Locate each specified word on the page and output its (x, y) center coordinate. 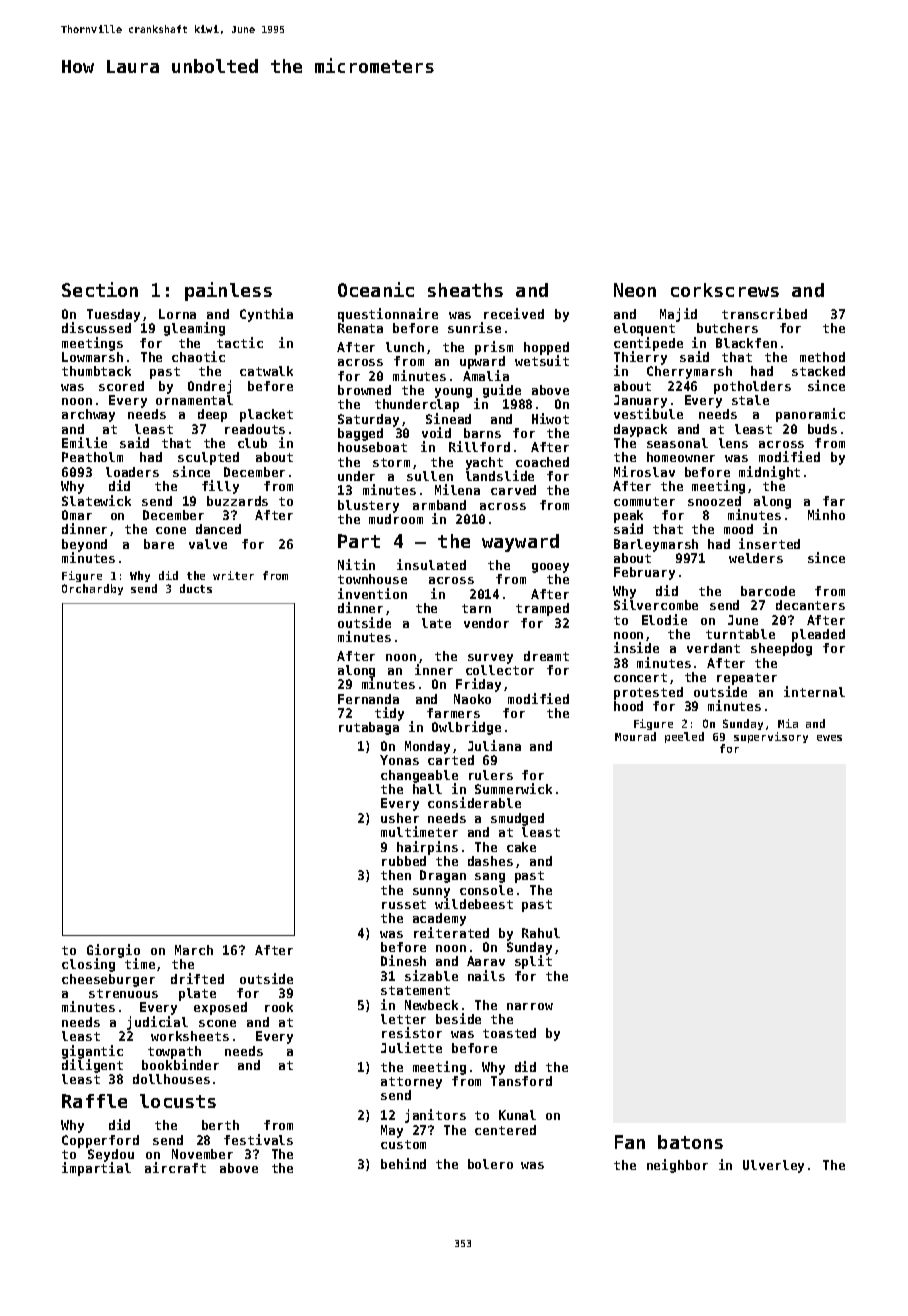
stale (750, 400)
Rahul (541, 933)
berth (220, 1125)
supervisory (771, 737)
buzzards (237, 501)
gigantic (92, 1052)
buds (822, 429)
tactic (240, 342)
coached (542, 462)
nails (486, 975)
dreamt (546, 656)
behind (403, 1163)
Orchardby (92, 589)
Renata (360, 328)
